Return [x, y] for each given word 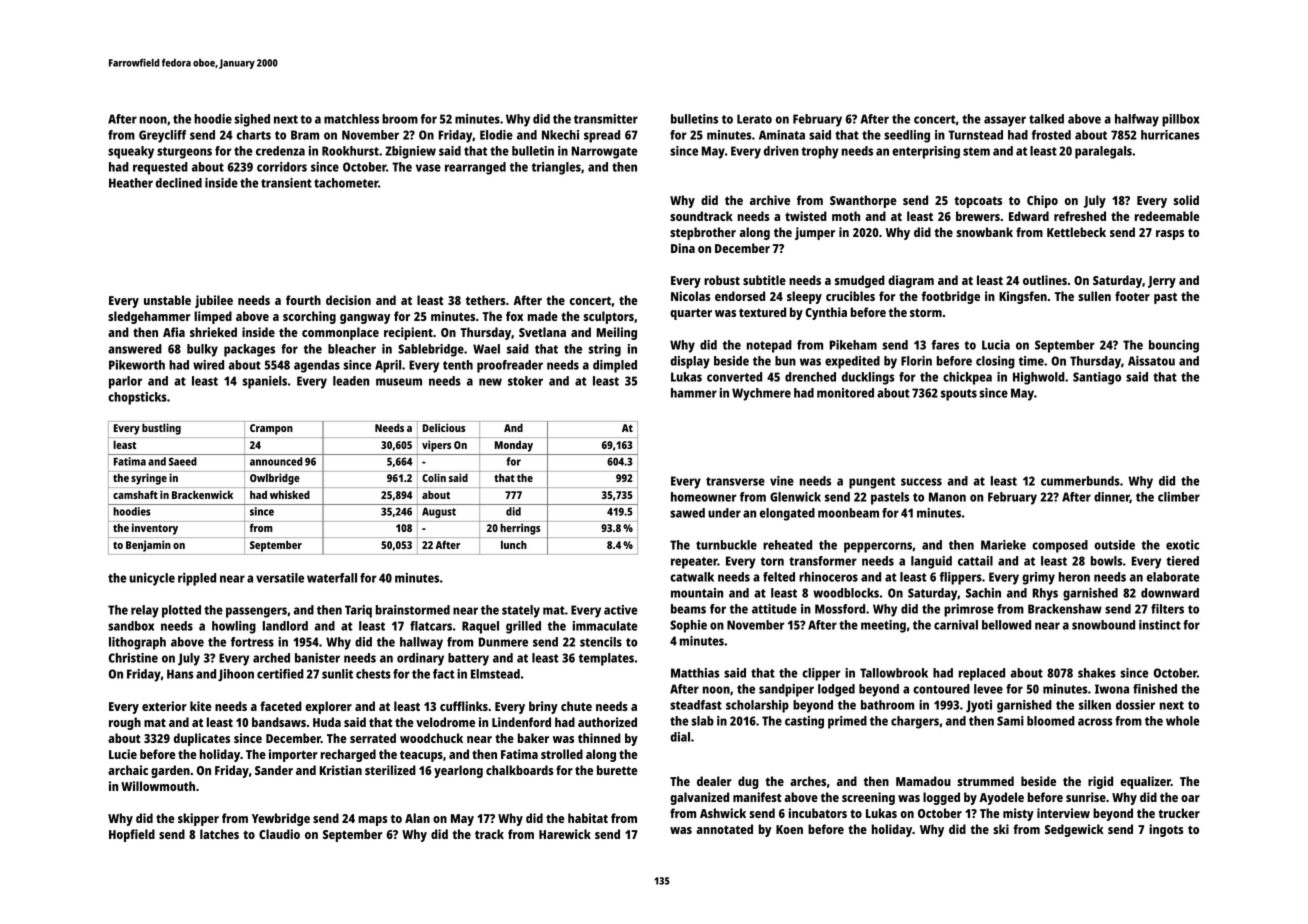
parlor [125, 382]
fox [514, 316]
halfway [1137, 120]
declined [179, 183]
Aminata [782, 135]
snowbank [984, 232]
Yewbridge [281, 819]
